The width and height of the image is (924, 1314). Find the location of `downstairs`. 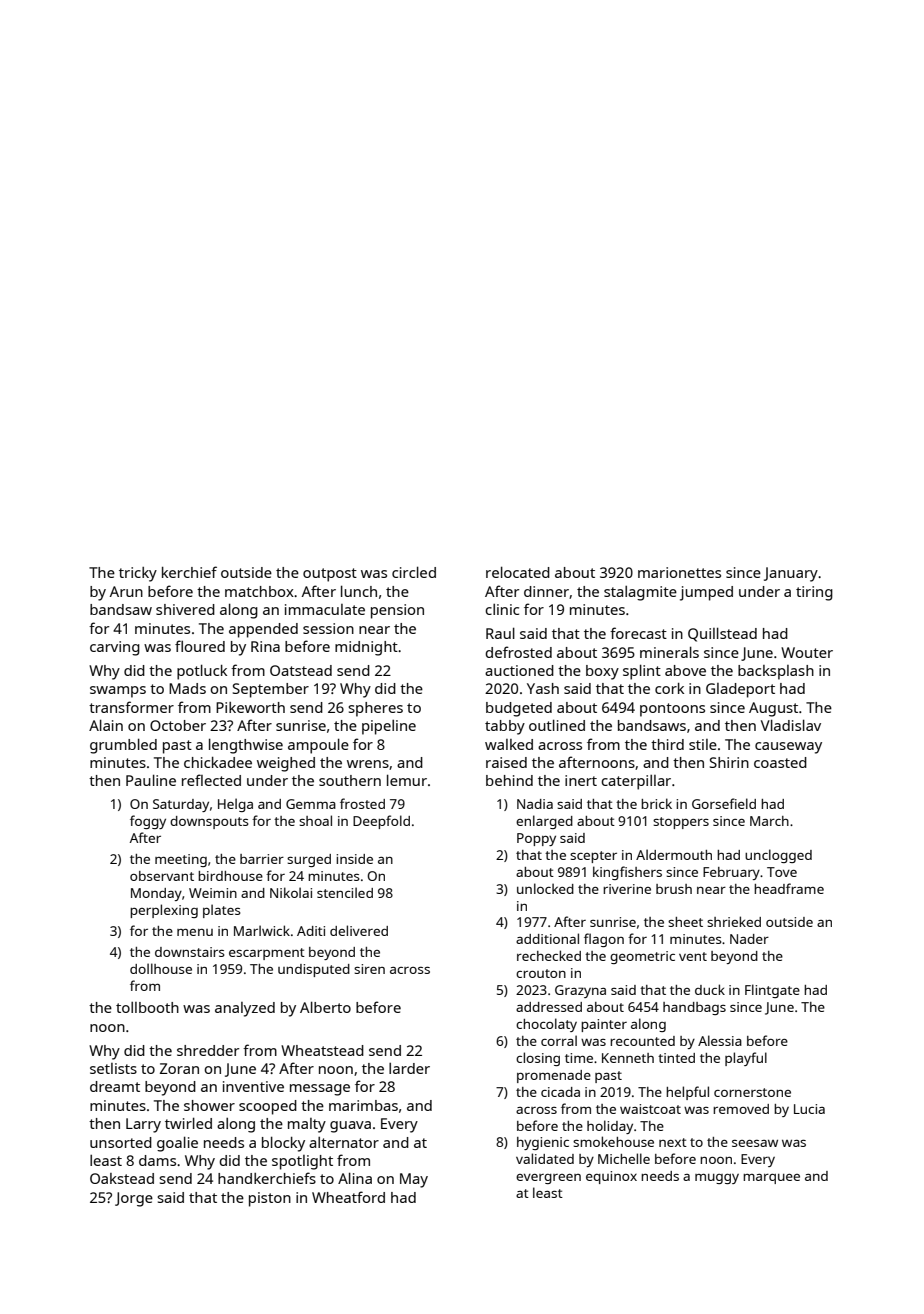

downstairs is located at coordinates (190, 952).
